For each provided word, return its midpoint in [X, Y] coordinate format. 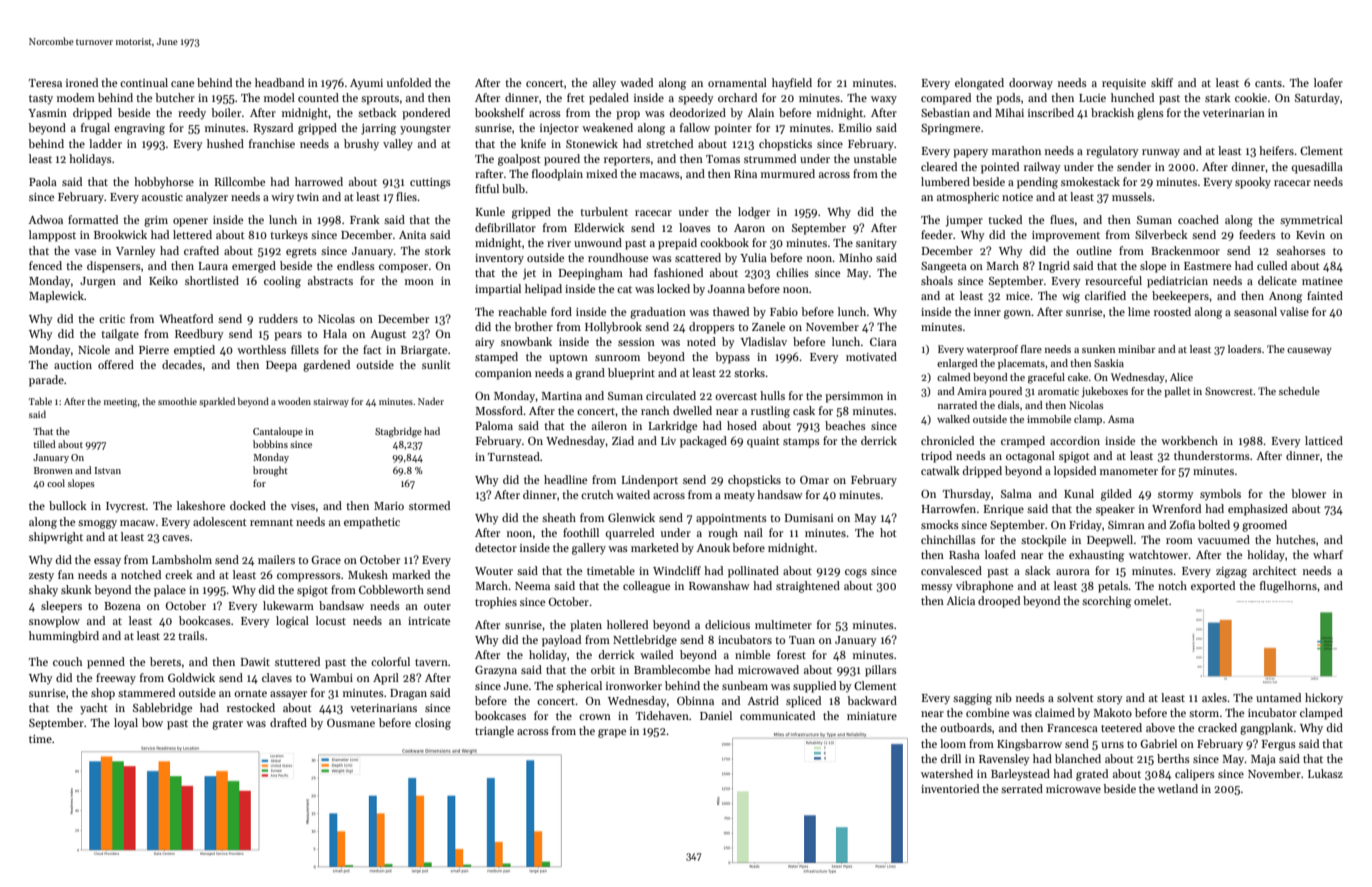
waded [636, 82]
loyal [126, 724]
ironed [82, 82]
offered [116, 364]
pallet [1177, 392]
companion [503, 374]
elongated [979, 84]
